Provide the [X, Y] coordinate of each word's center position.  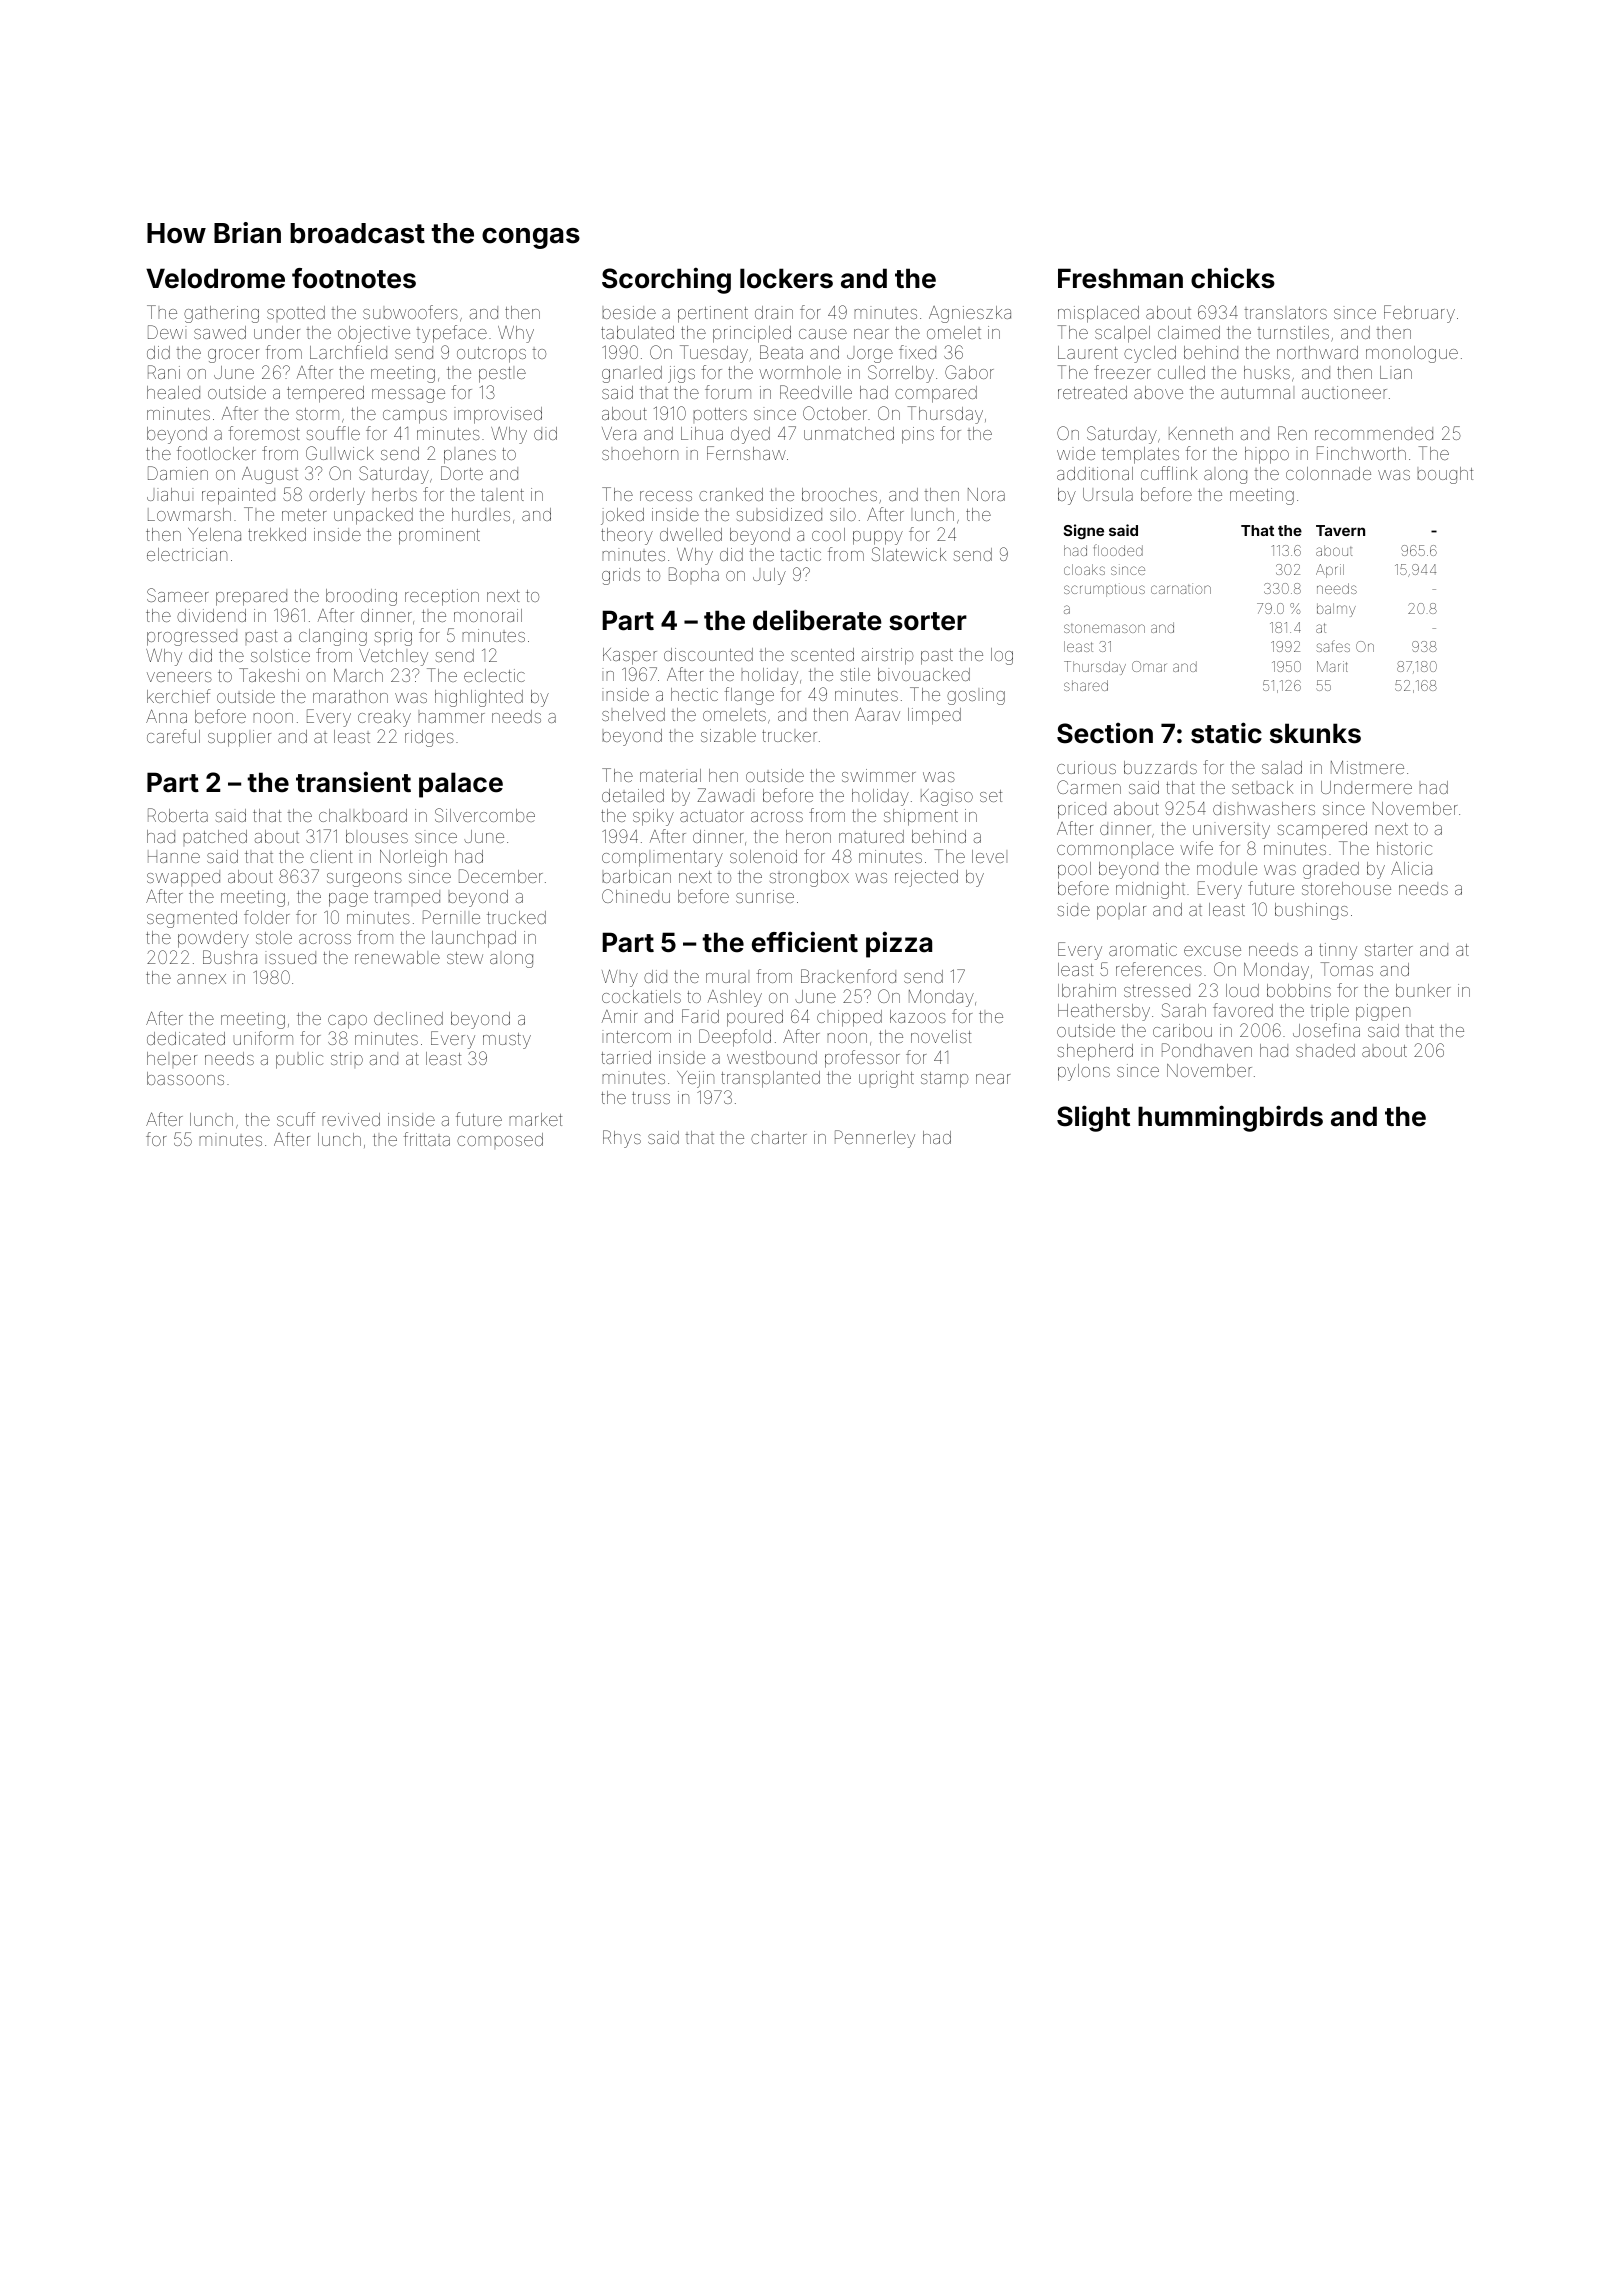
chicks [1233, 278]
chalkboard [363, 815]
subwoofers [410, 312]
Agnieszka [970, 314]
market [536, 1119]
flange [749, 696]
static [1226, 733]
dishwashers [1264, 808]
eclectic [494, 675]
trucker [789, 736]
